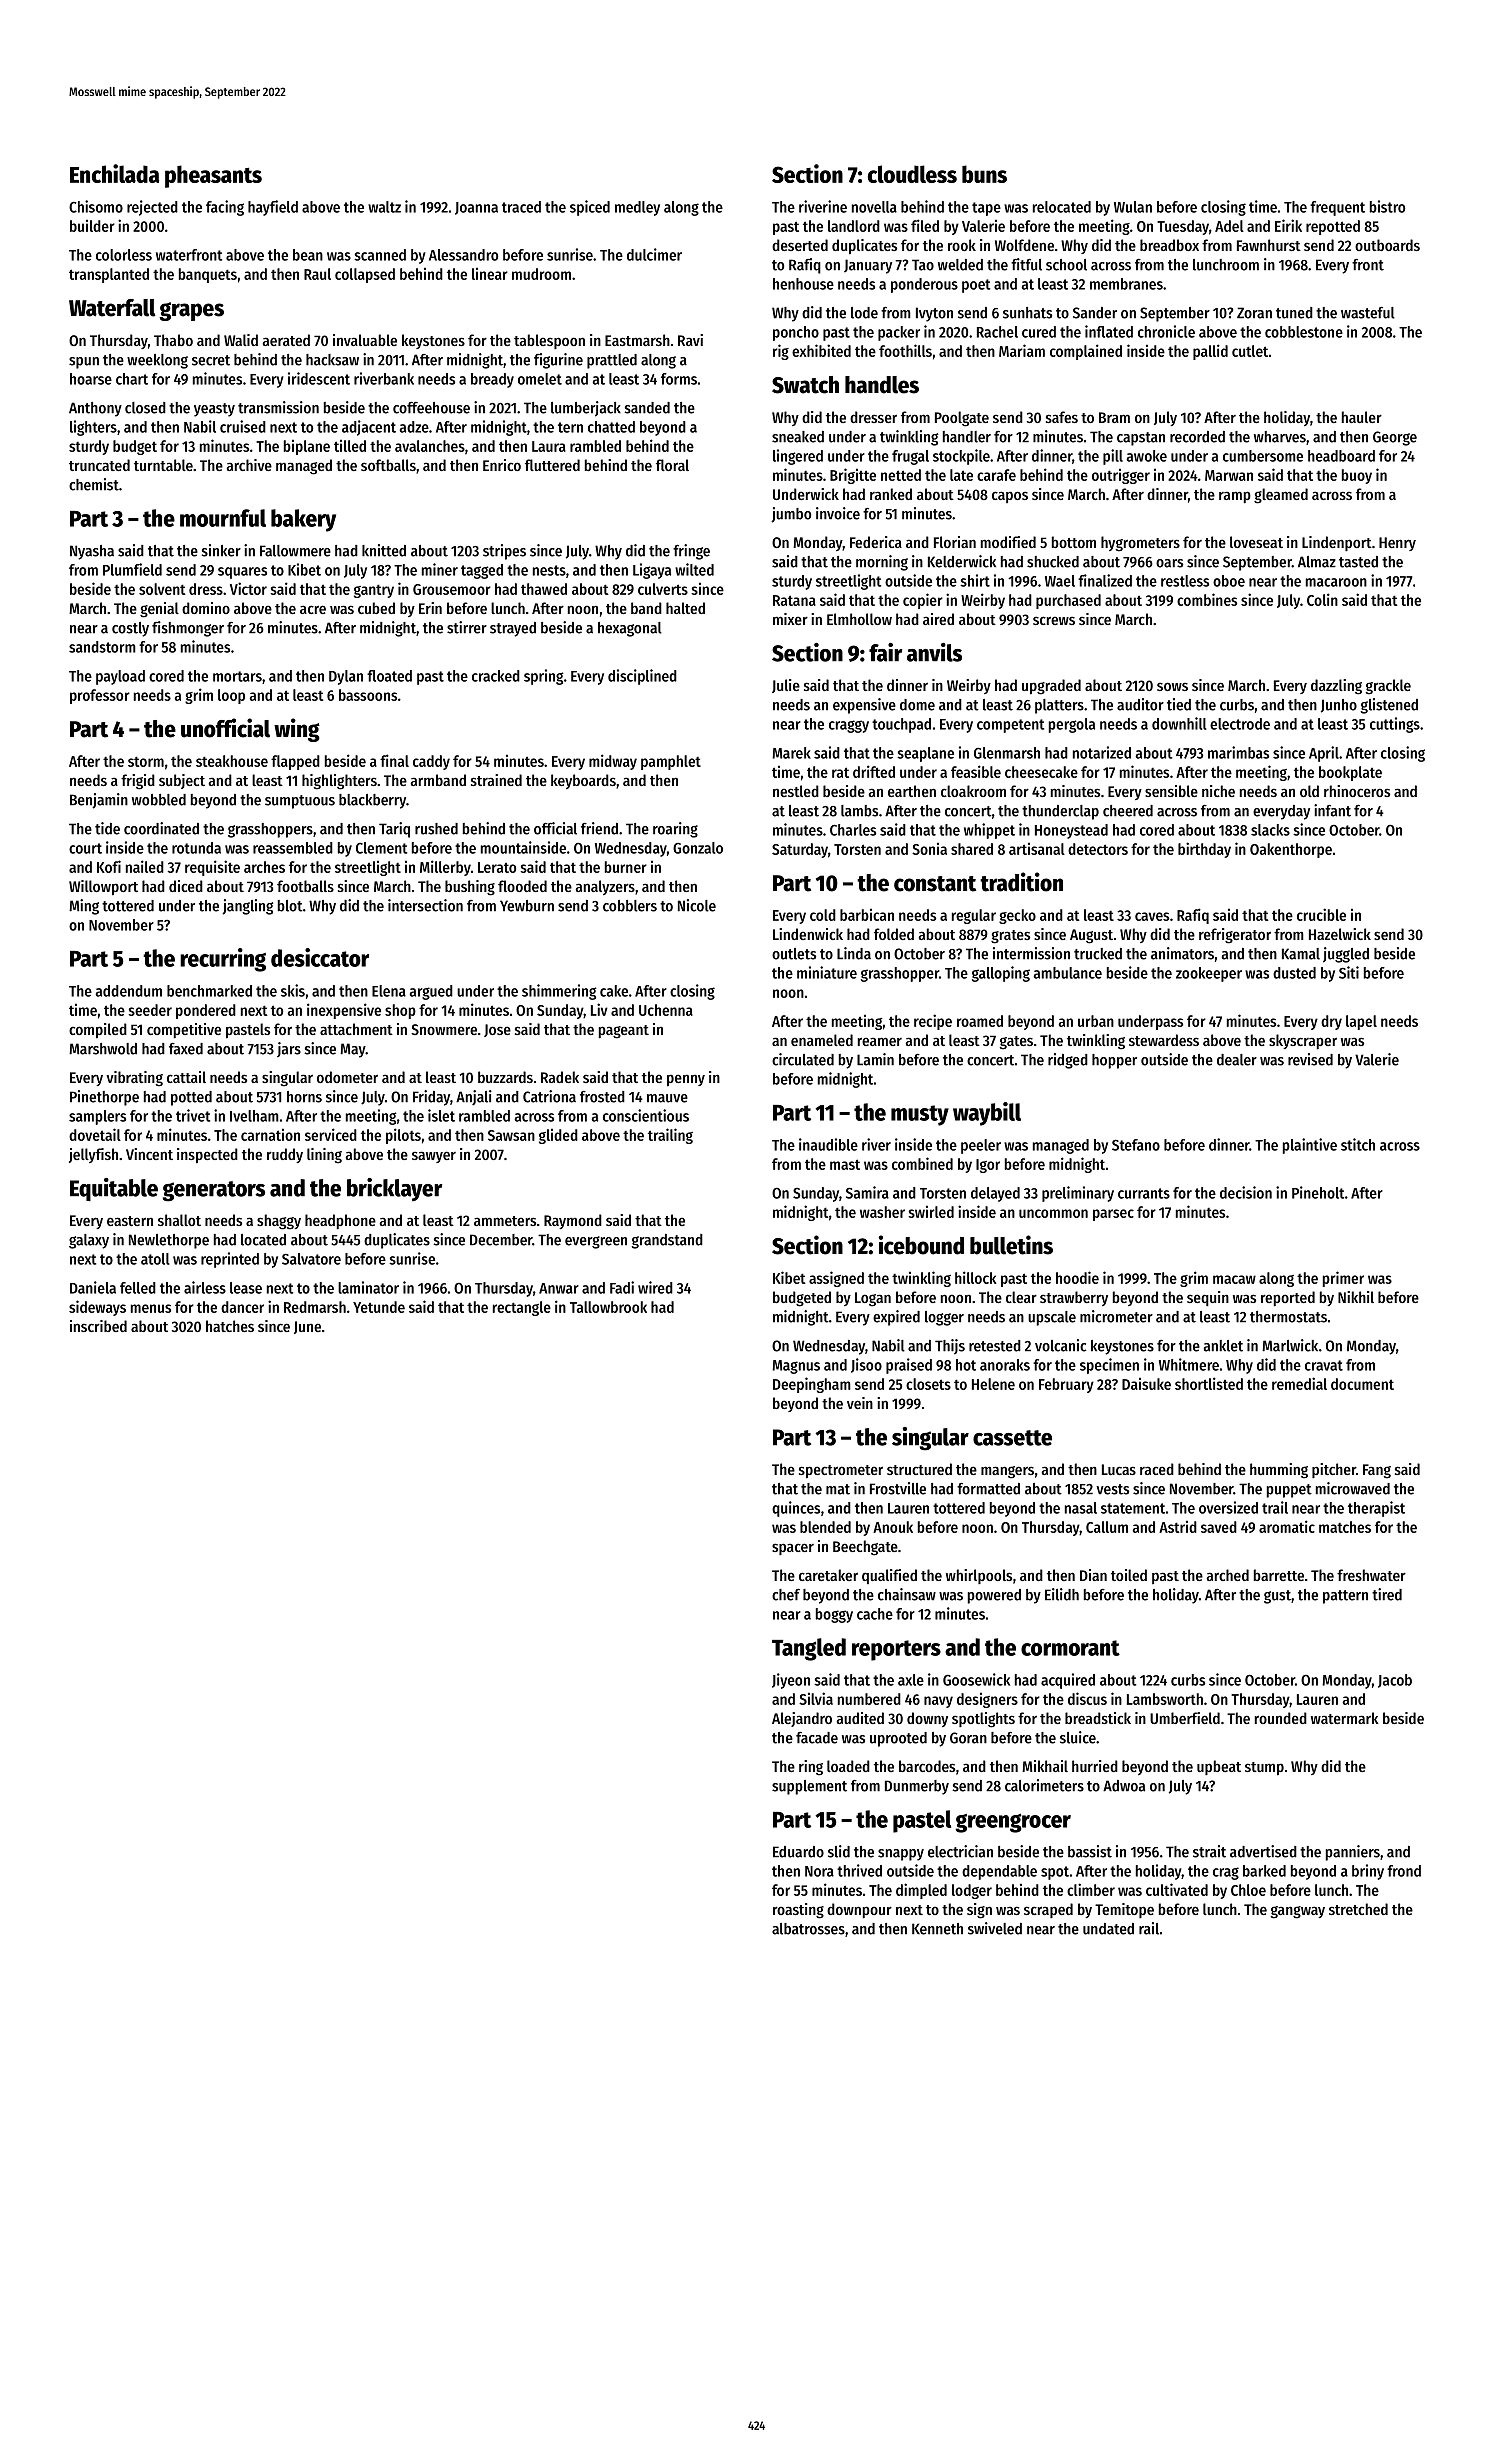 The height and width of the screenshot is (2464, 1496). What do you see at coordinates (379, 1307) in the screenshot?
I see `Yetunde` at bounding box center [379, 1307].
